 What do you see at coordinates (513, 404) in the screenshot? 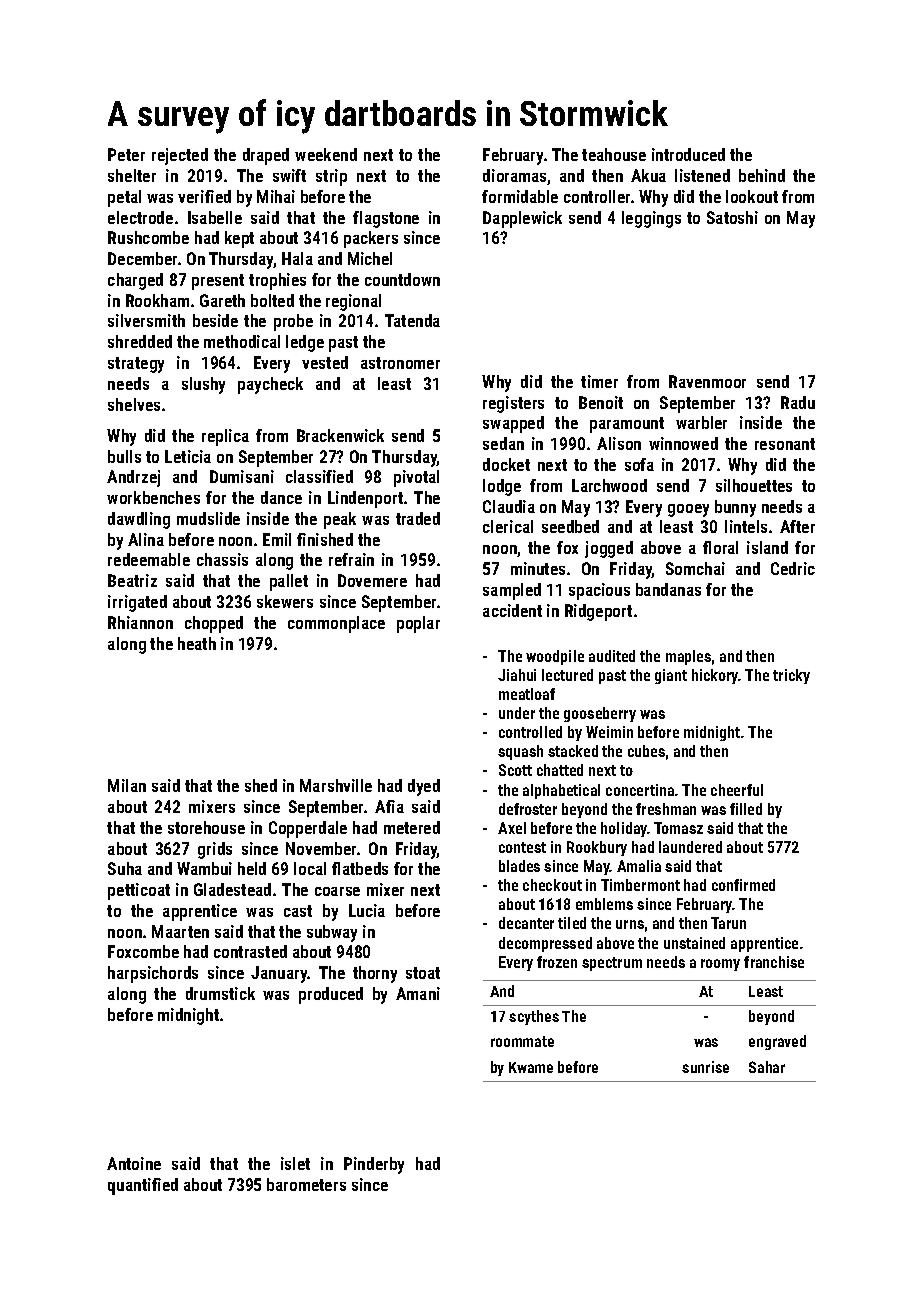
I see `registers` at bounding box center [513, 404].
